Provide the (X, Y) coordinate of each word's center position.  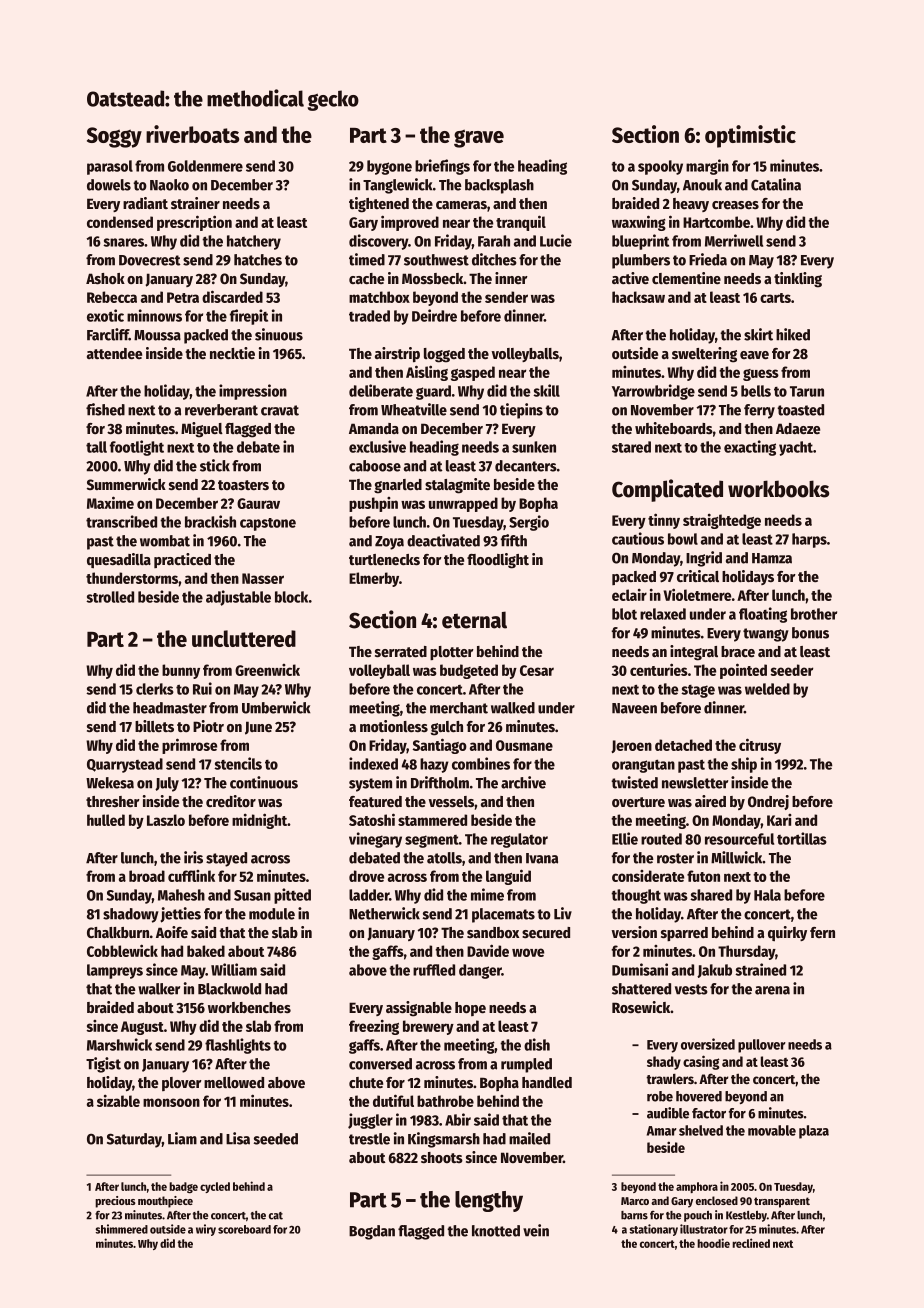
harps (809, 540)
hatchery (254, 242)
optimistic (750, 136)
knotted (496, 1231)
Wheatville (414, 409)
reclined (751, 1243)
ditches (494, 259)
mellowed (234, 1082)
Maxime (110, 502)
